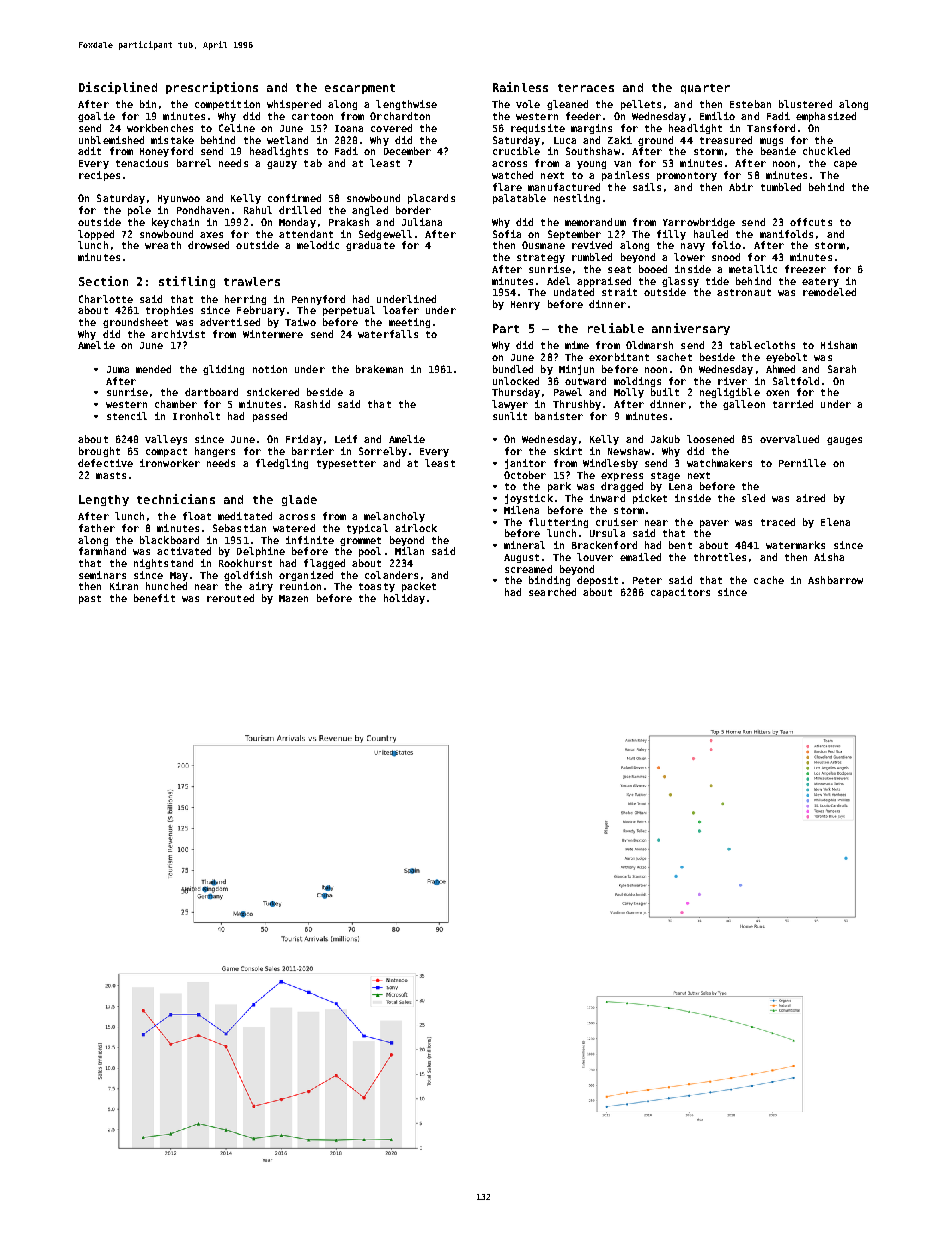  What do you see at coordinates (680, 593) in the screenshot?
I see `capacitors` at bounding box center [680, 593].
